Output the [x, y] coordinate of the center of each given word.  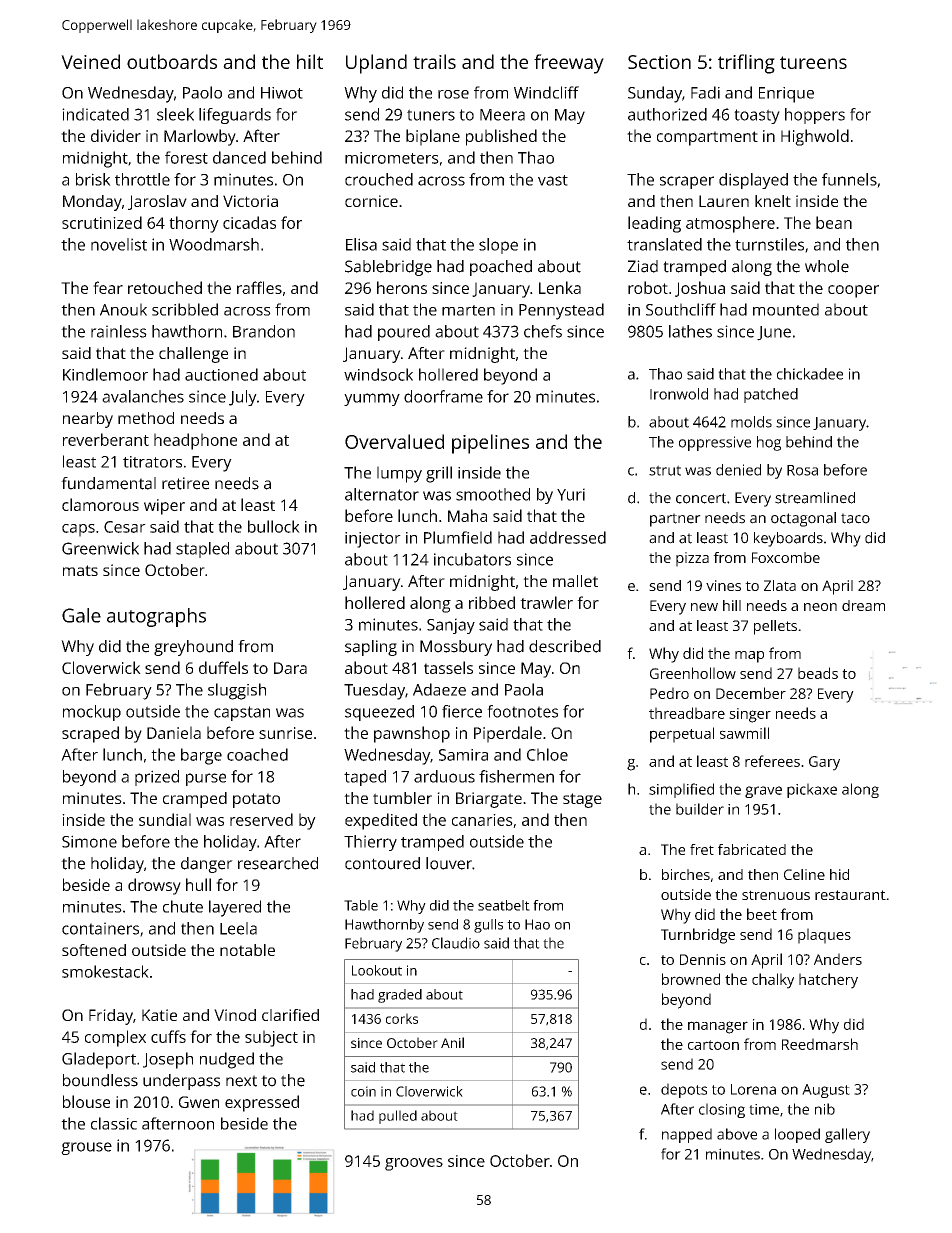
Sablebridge [388, 268]
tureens [813, 62]
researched [278, 863]
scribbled [185, 309]
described [565, 646]
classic [114, 1123]
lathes [690, 331]
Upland [376, 64]
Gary [824, 763]
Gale [81, 615]
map [749, 657]
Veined [90, 61]
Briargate [489, 800]
